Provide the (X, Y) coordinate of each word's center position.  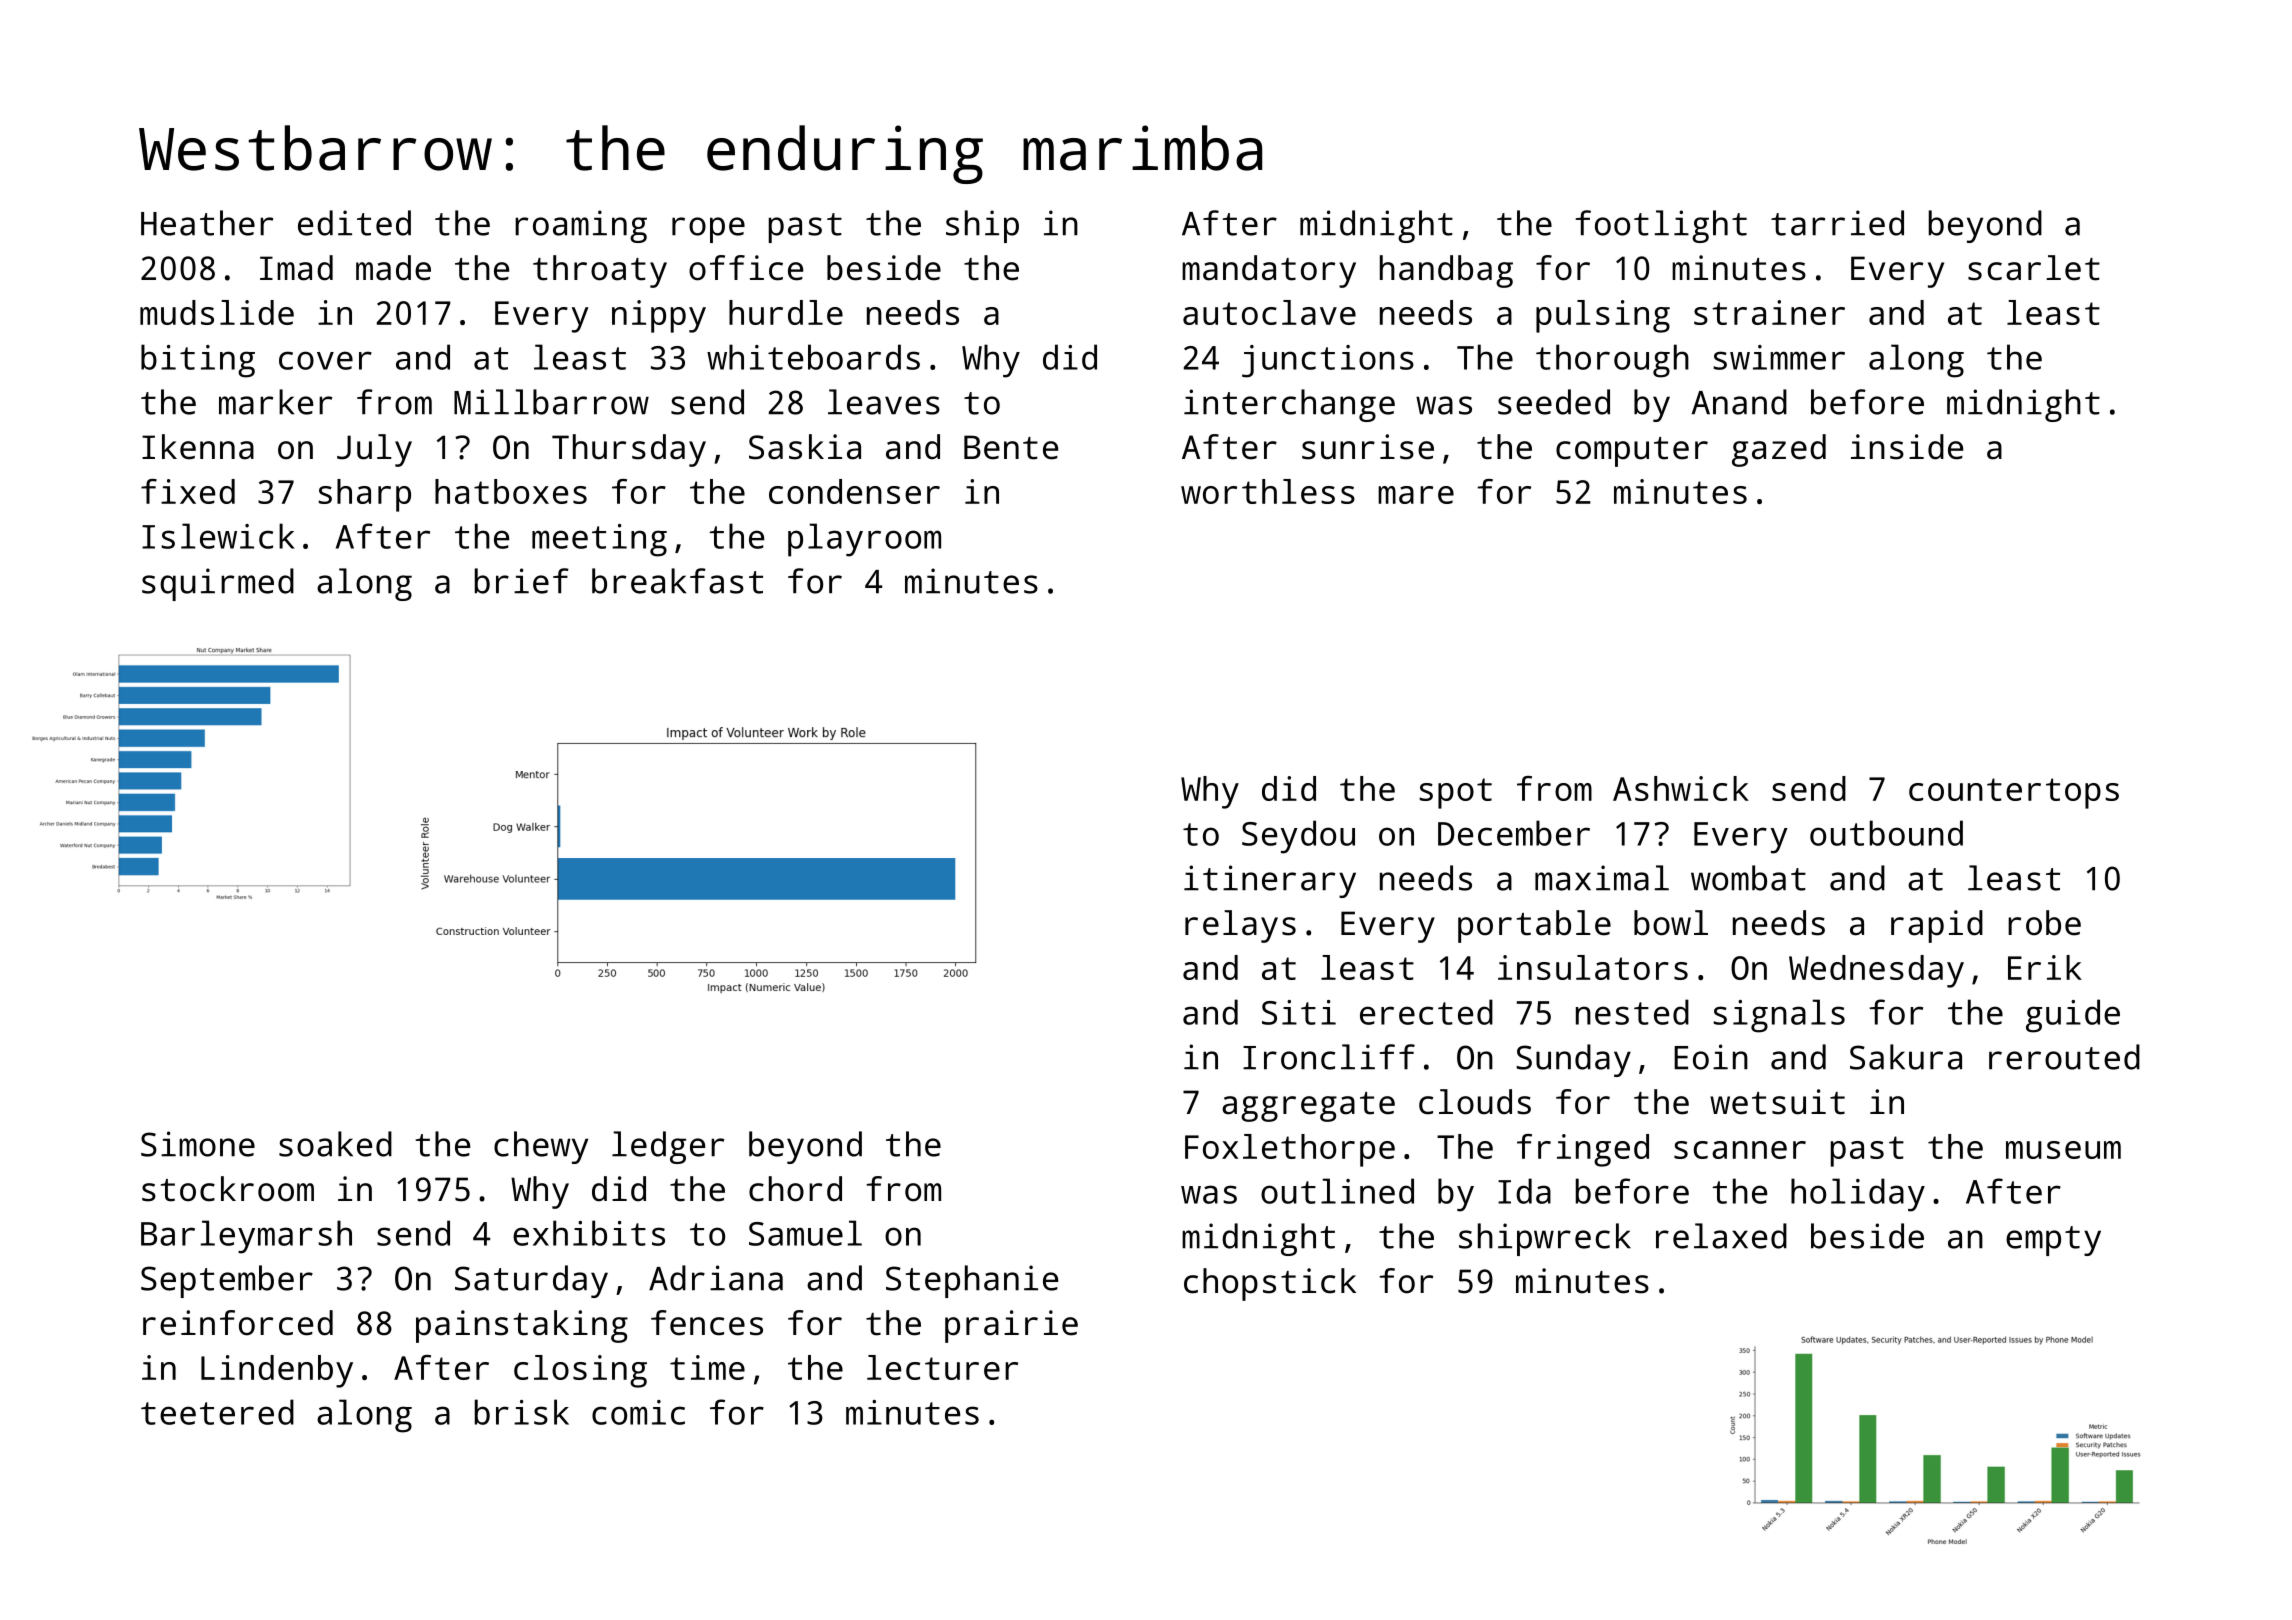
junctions (1328, 361)
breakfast (677, 581)
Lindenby (277, 1371)
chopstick (1270, 1284)
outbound (1886, 833)
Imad (296, 268)
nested (1632, 1012)
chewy (541, 1147)
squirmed (218, 584)
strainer (1769, 312)
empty (2053, 1241)
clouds (1475, 1102)
